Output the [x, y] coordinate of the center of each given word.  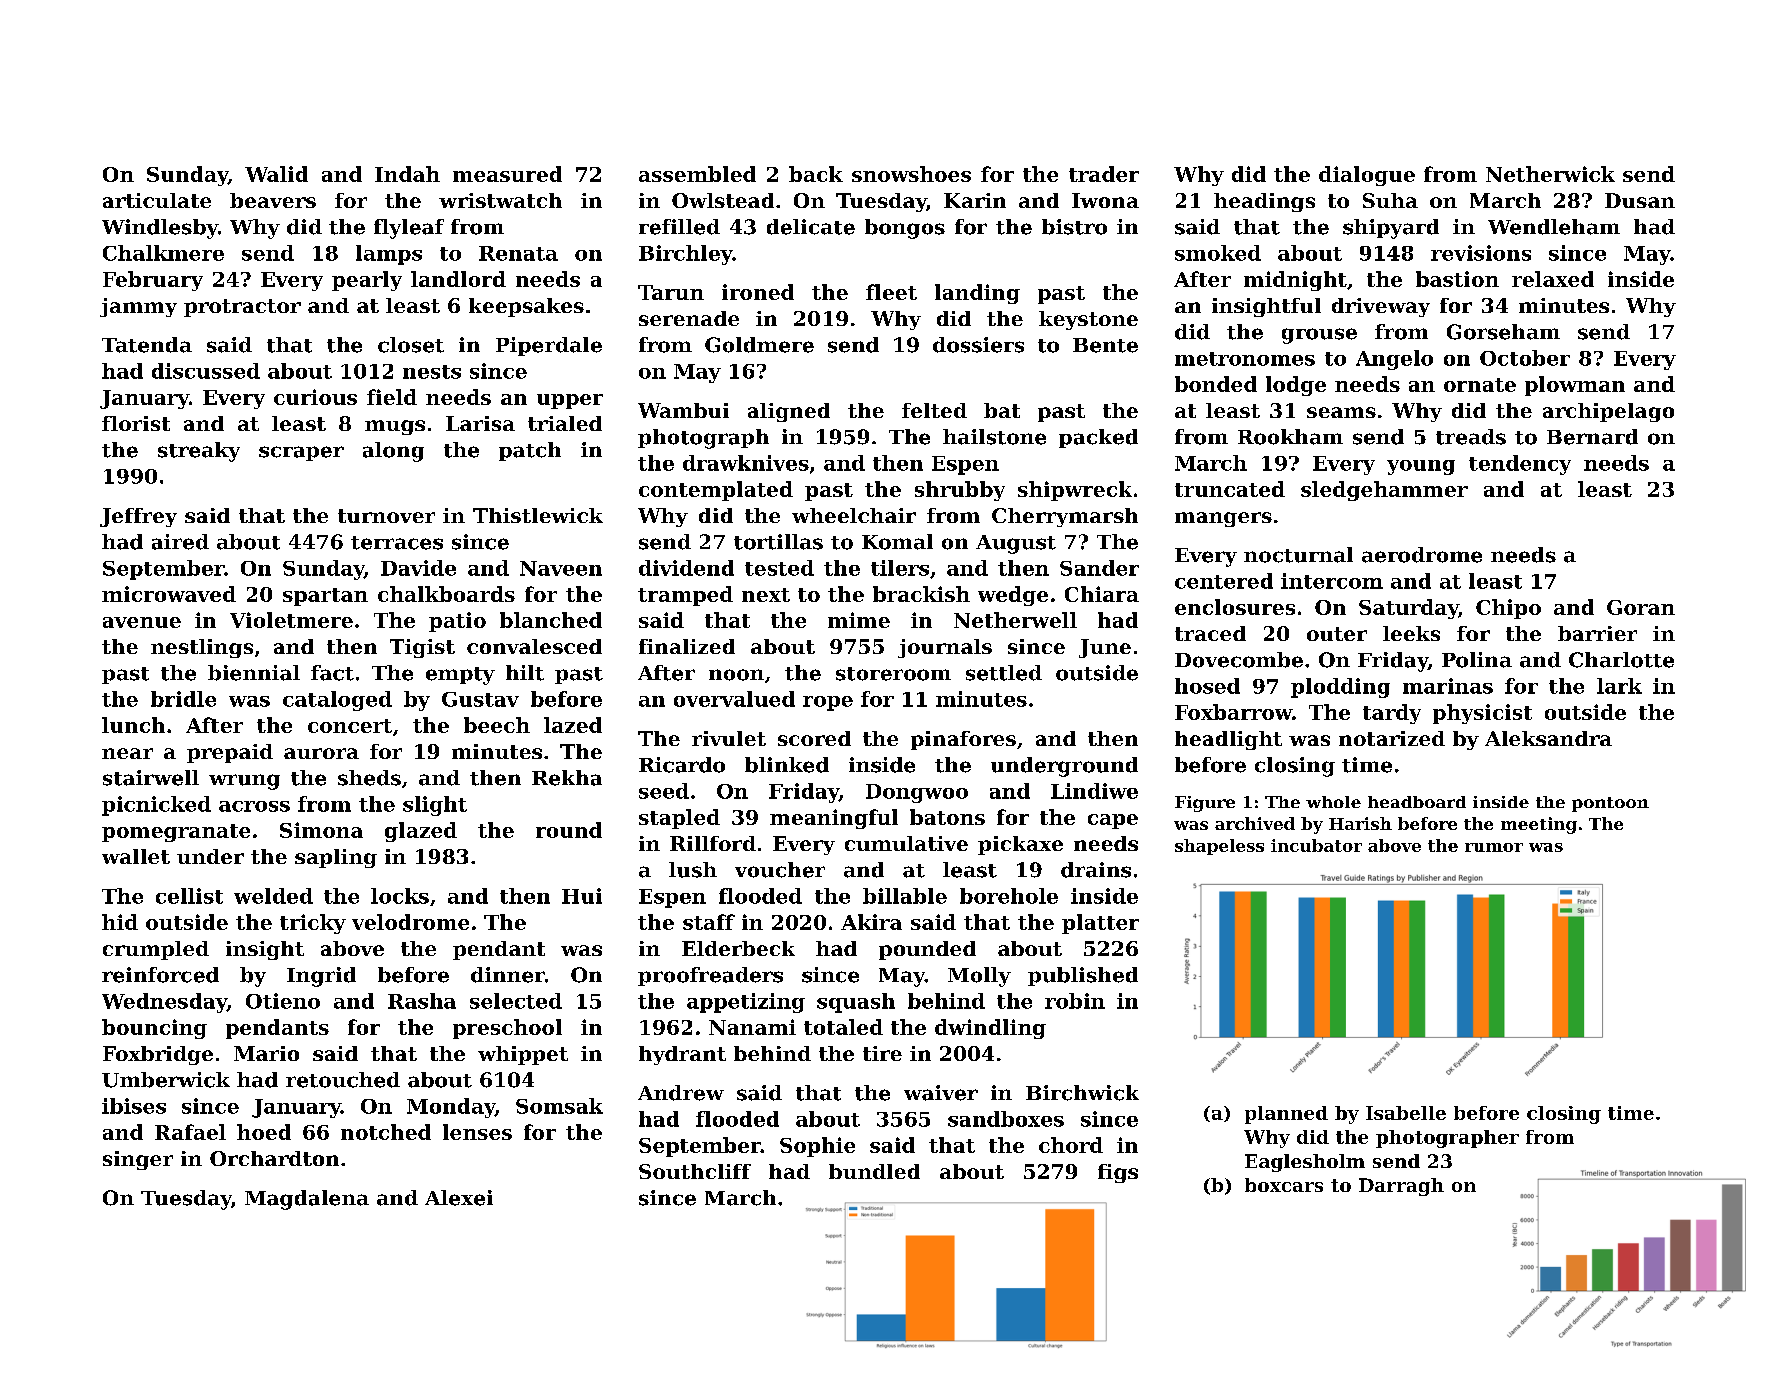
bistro [1074, 227]
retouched [343, 1080]
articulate [157, 200]
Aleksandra [1548, 738]
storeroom [893, 674]
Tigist [422, 648]
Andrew [681, 1093]
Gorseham [1503, 332]
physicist [1482, 714]
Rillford [713, 843]
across [254, 806]
